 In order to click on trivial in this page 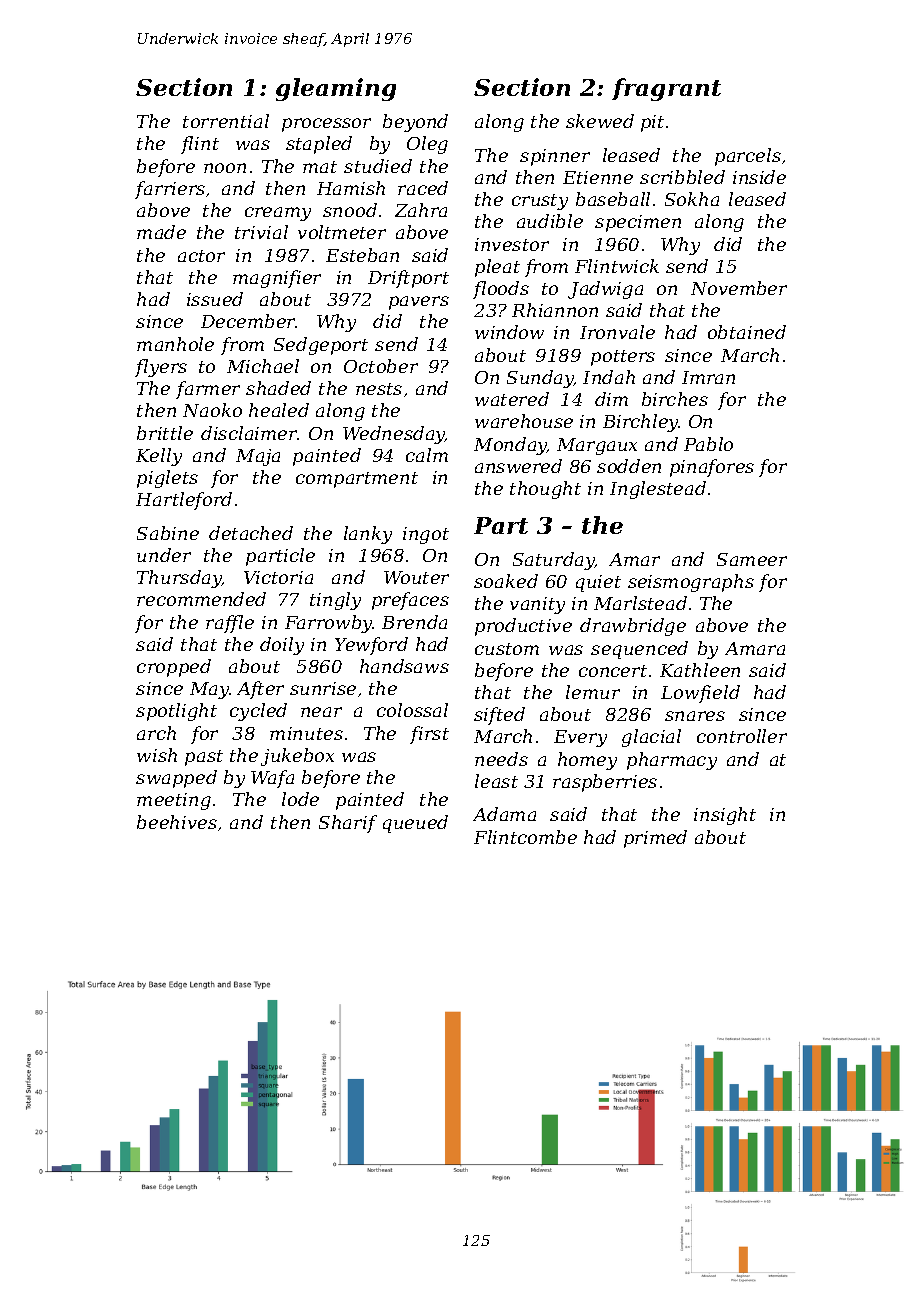, I will do `click(261, 232)`.
